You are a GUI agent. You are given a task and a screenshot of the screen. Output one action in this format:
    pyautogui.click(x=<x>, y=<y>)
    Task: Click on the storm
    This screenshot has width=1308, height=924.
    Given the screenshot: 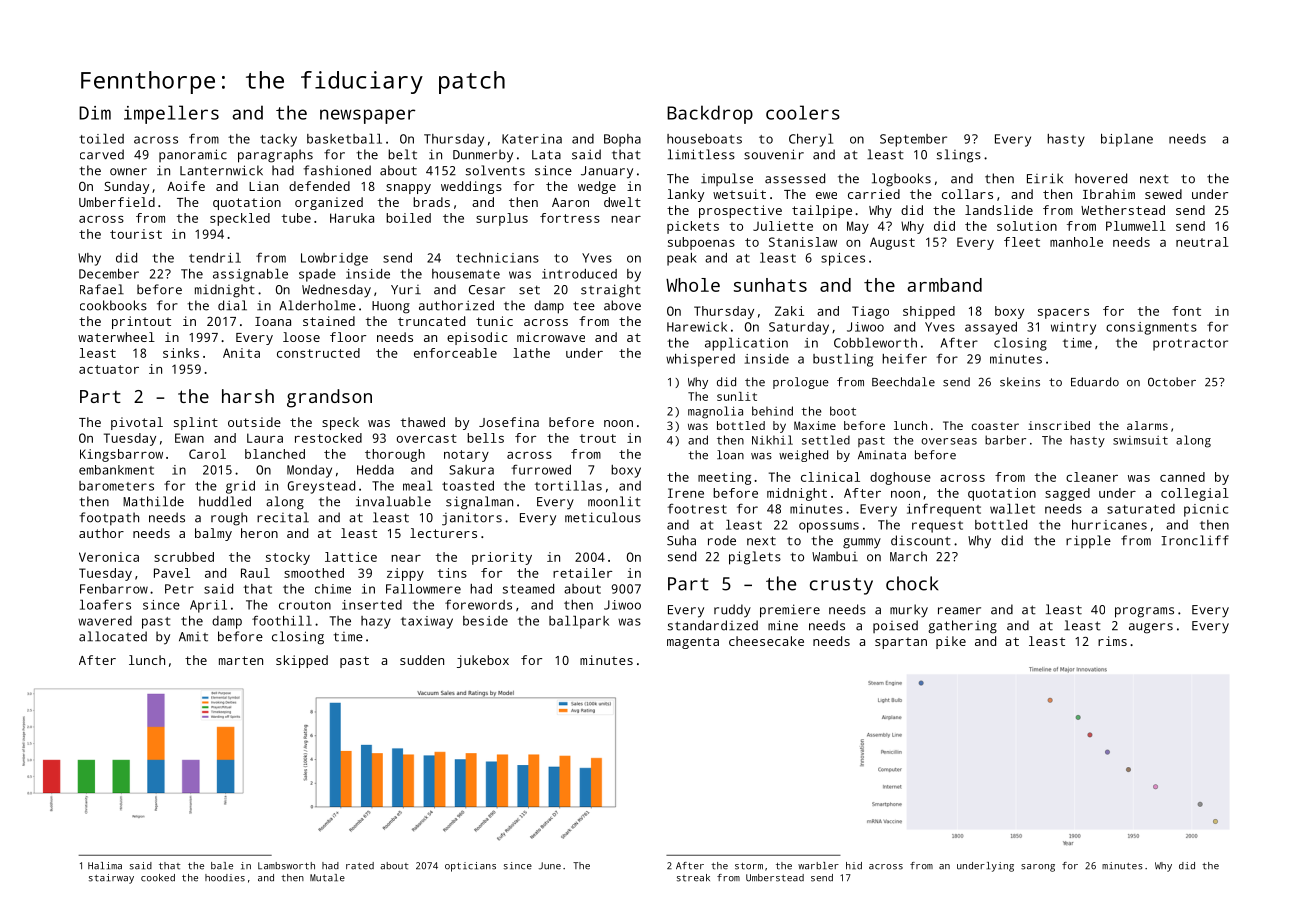 What is the action you would take?
    pyautogui.click(x=749, y=866)
